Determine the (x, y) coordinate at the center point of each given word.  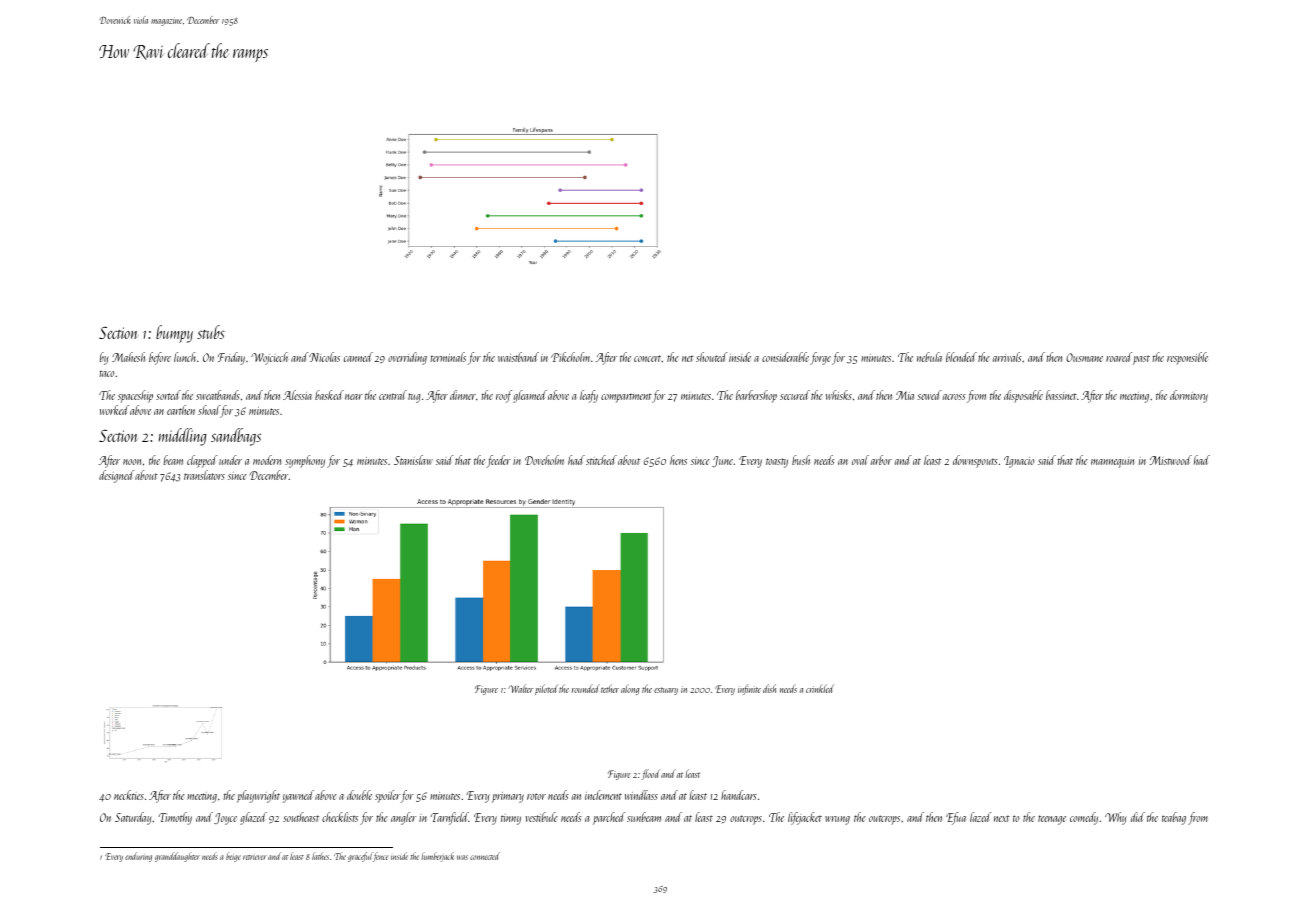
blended (961, 357)
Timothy (175, 818)
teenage (1052, 820)
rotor (536, 796)
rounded (586, 688)
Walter (520, 688)
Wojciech (269, 358)
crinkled (820, 688)
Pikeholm (570, 357)
